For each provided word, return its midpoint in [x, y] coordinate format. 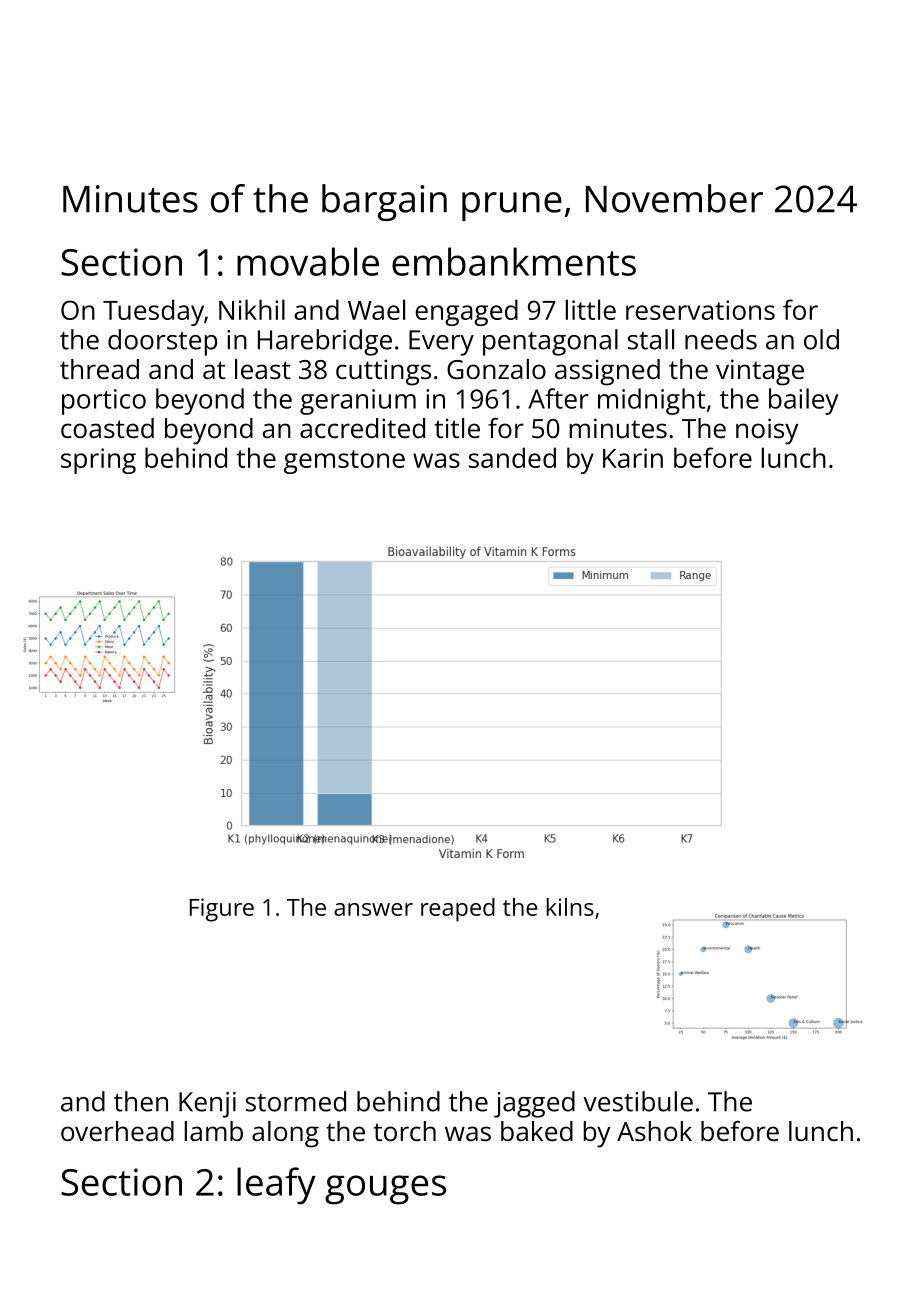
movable [308, 261]
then [141, 1101]
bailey [803, 401]
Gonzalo [496, 369]
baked [537, 1131]
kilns [570, 907]
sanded [512, 457]
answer [373, 909]
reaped [458, 910]
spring [98, 461]
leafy [276, 1186]
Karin [633, 458]
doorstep [162, 342]
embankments [514, 261]
